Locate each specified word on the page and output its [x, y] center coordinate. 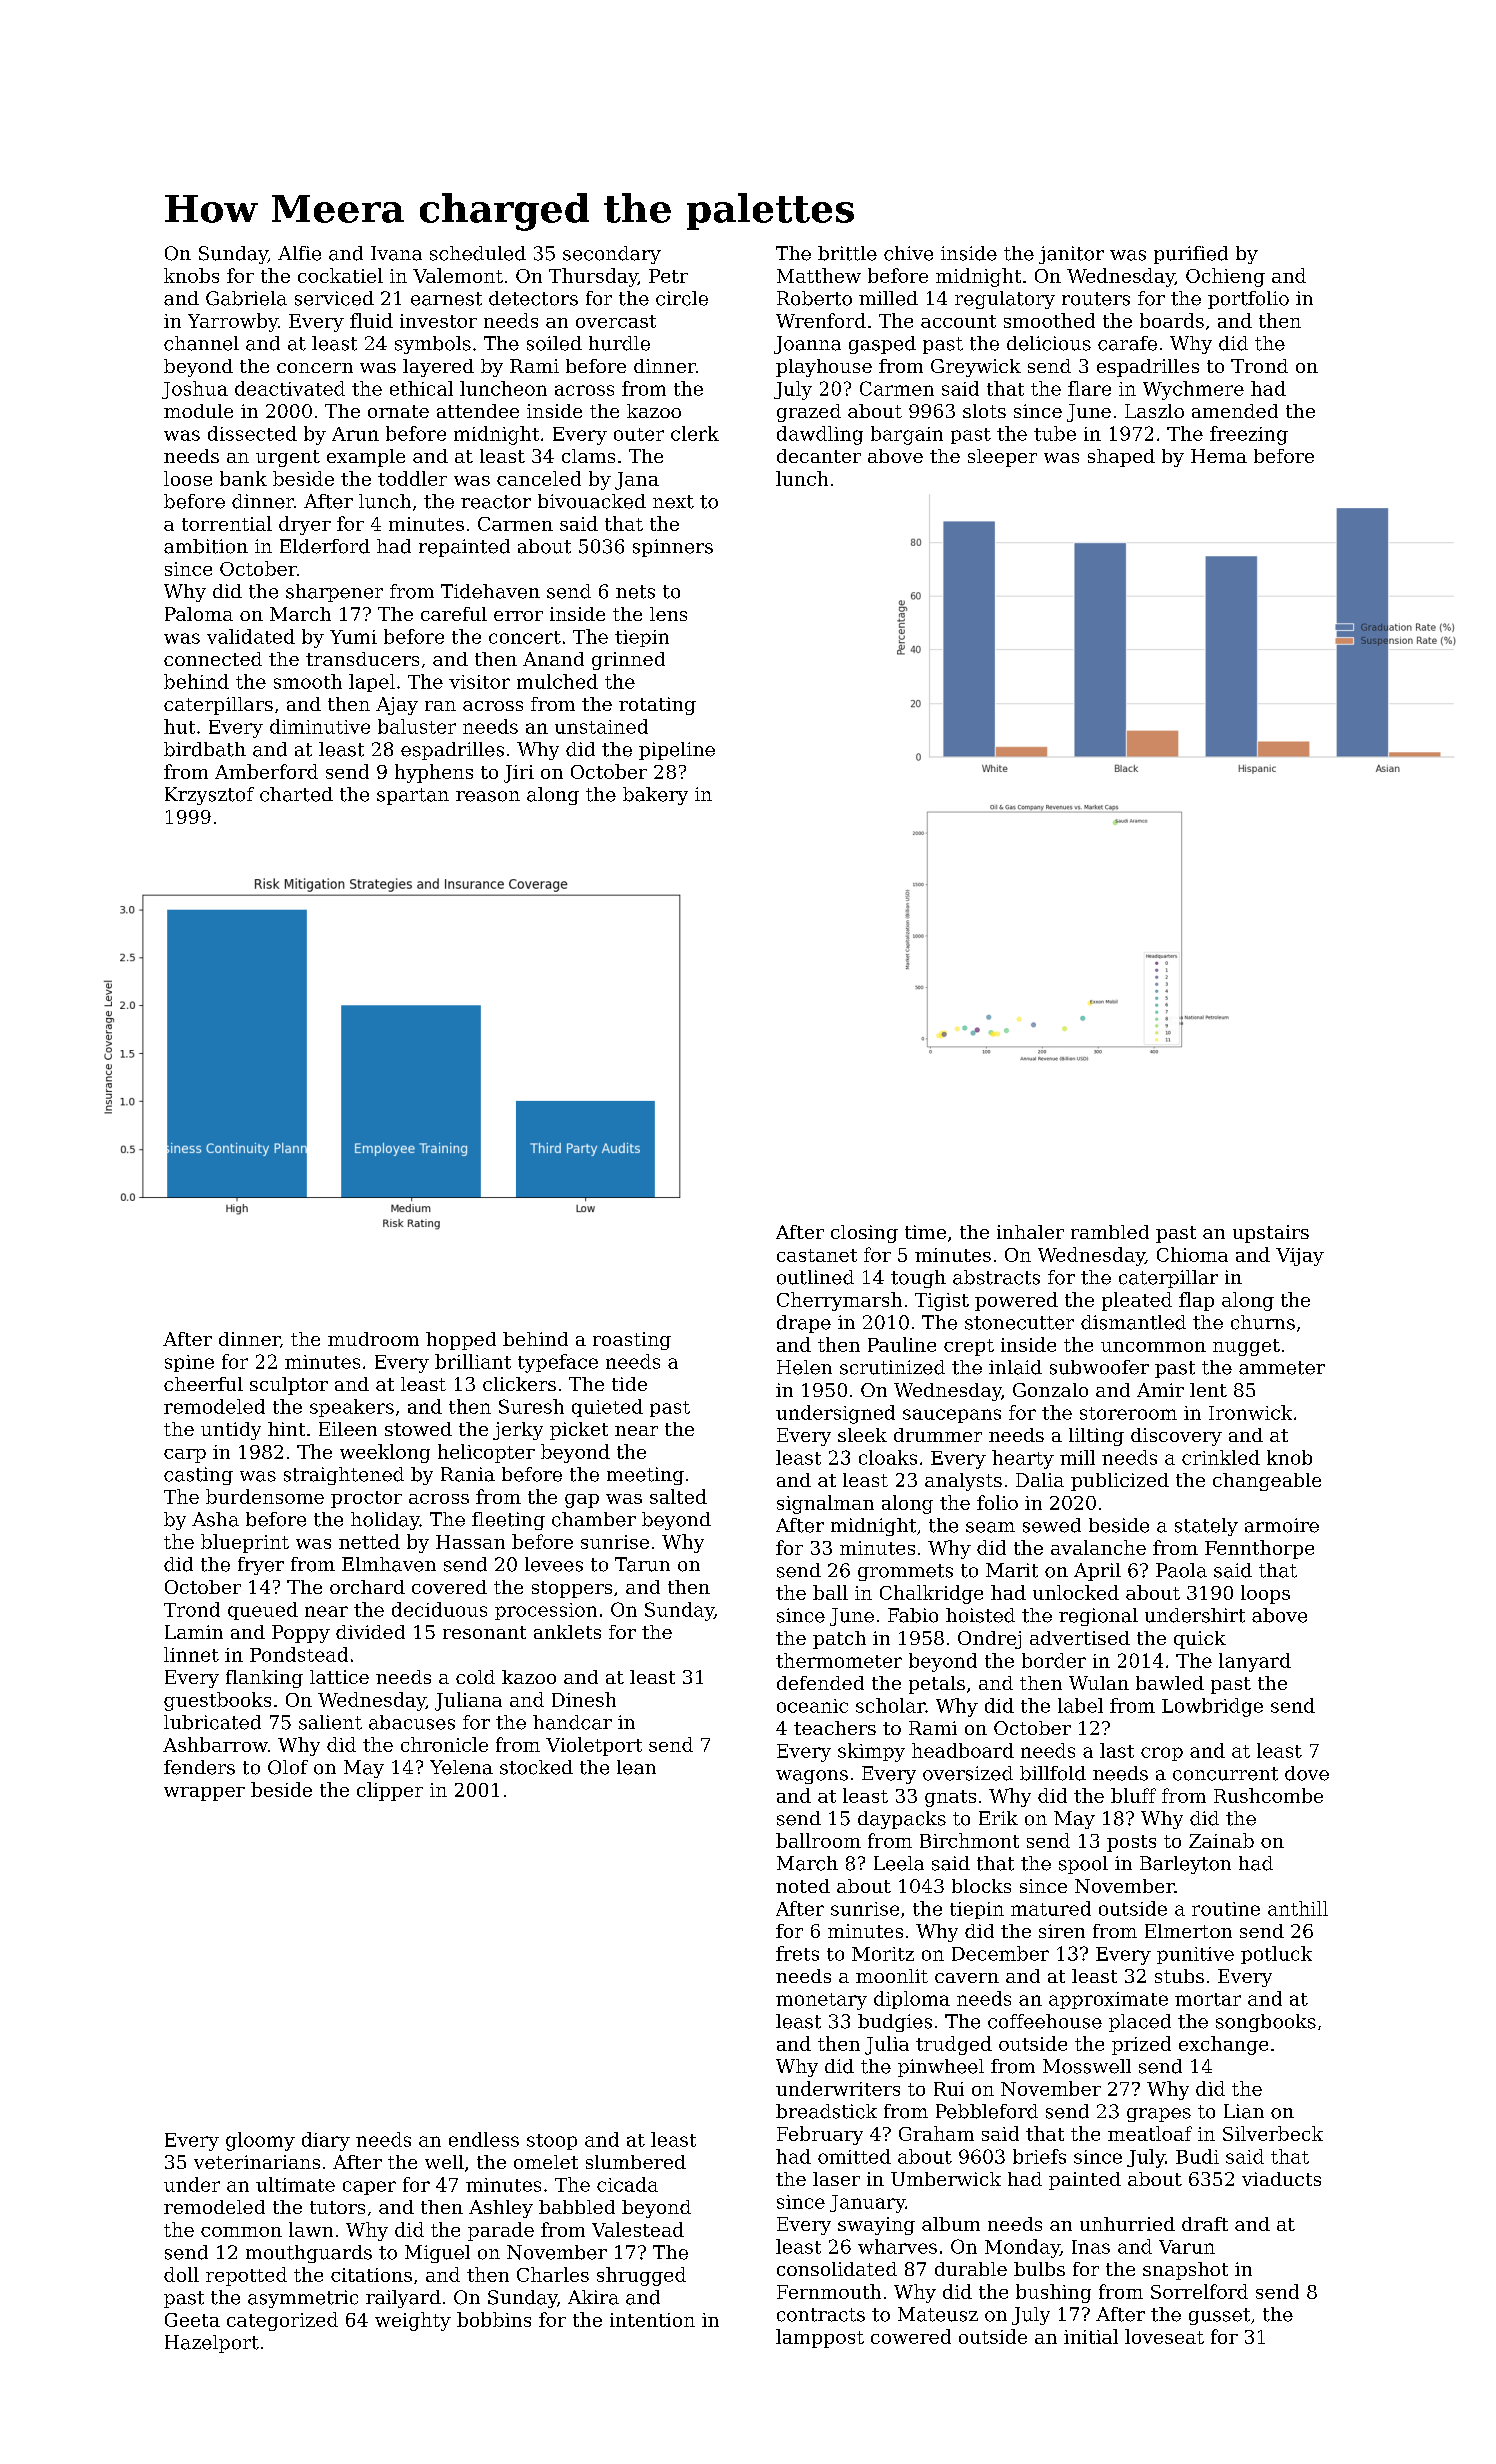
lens [668, 614]
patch [839, 1640]
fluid [371, 320]
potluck [1276, 1955]
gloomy [260, 2141]
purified [1191, 255]
